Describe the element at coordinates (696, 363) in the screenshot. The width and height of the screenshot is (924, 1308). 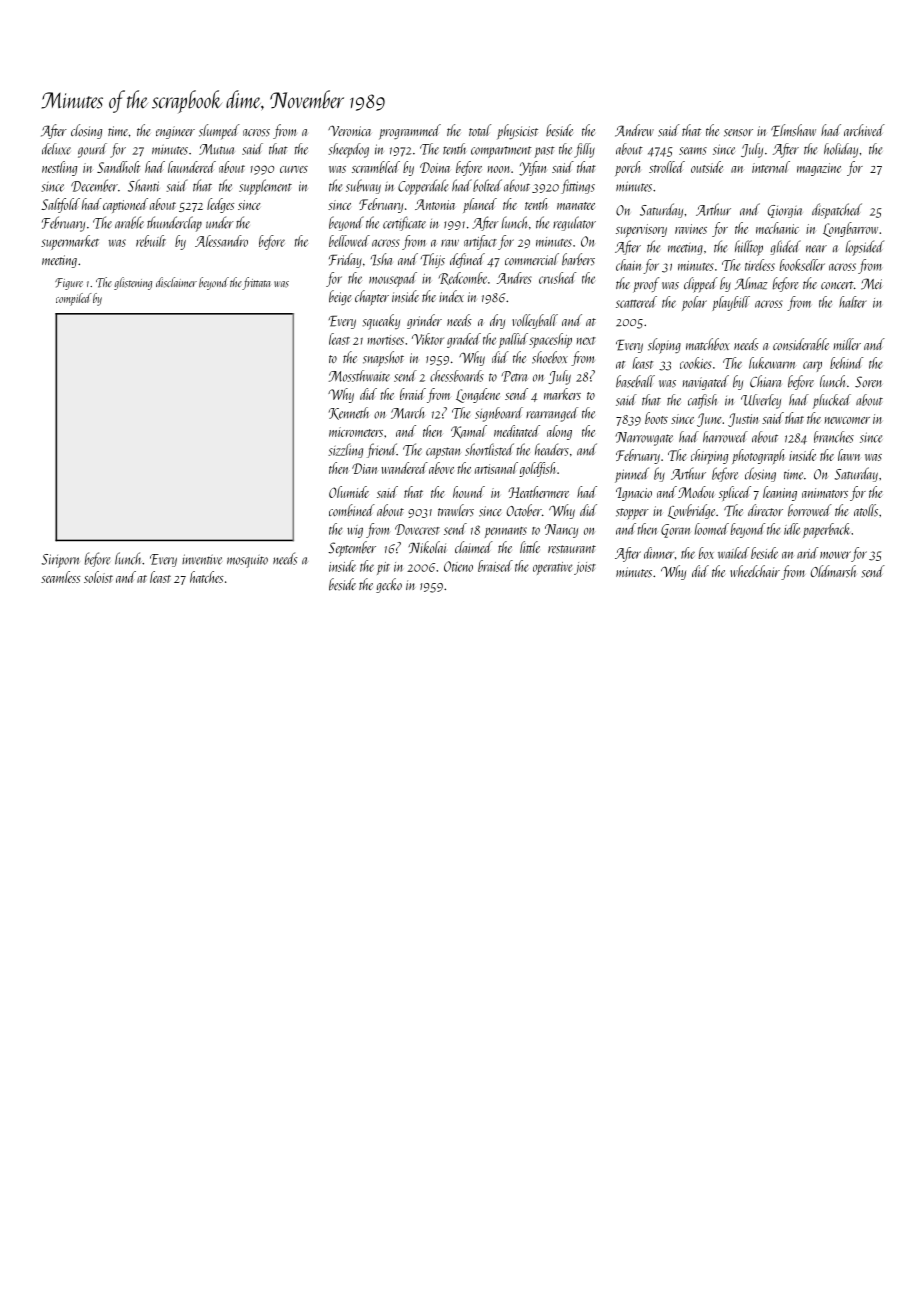
I see `cookies` at that location.
